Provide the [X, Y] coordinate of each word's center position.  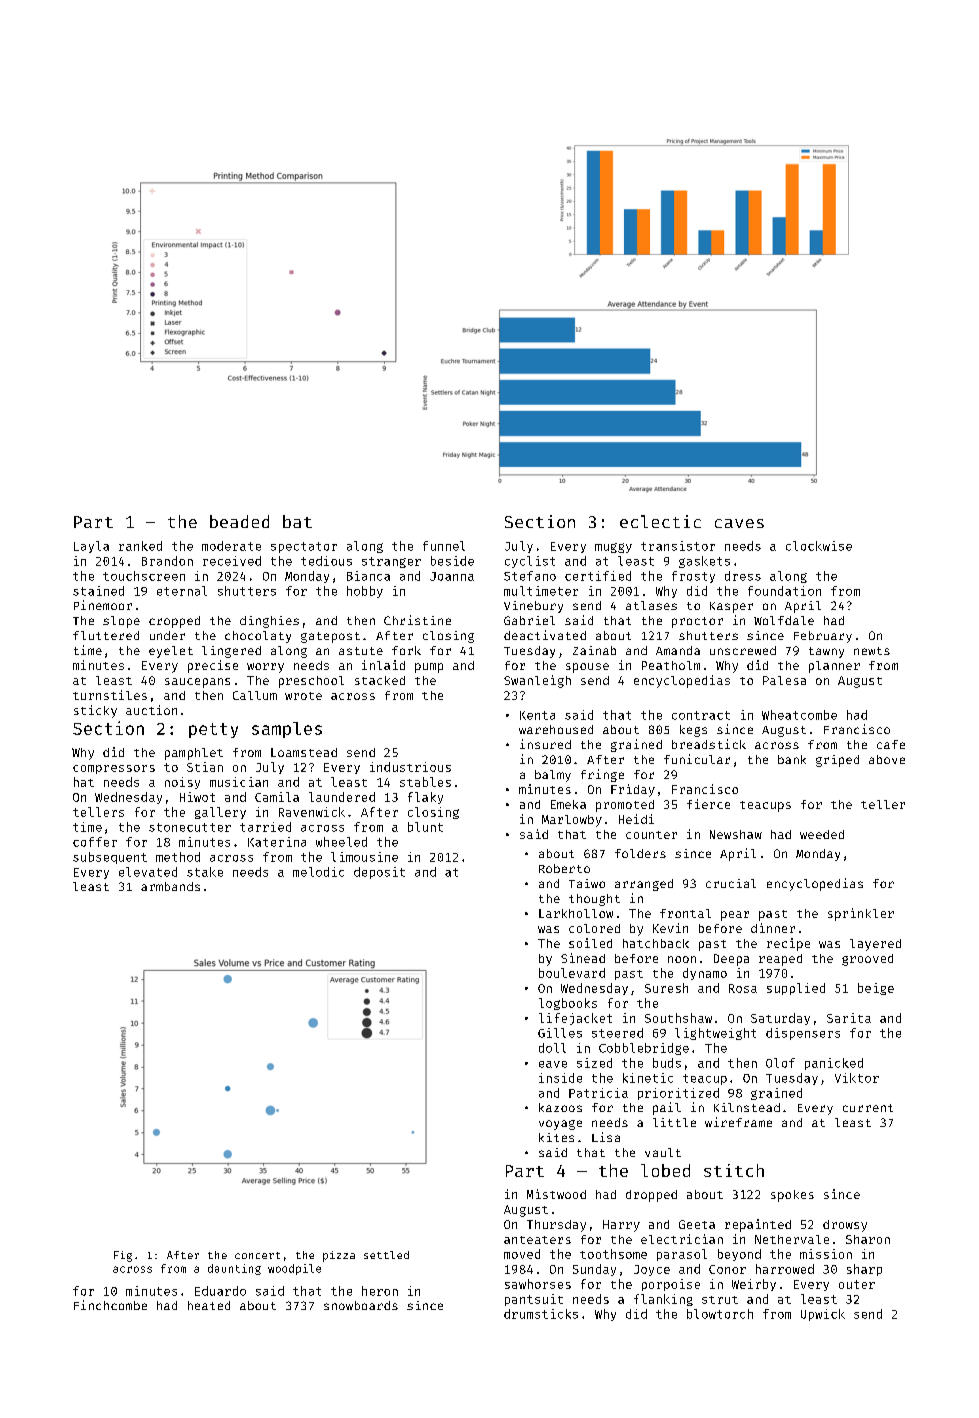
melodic [318, 872]
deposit [379, 873]
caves [739, 523]
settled [386, 1255]
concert [257, 1255]
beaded [239, 521]
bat [297, 521]
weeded [822, 834]
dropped [651, 1196]
